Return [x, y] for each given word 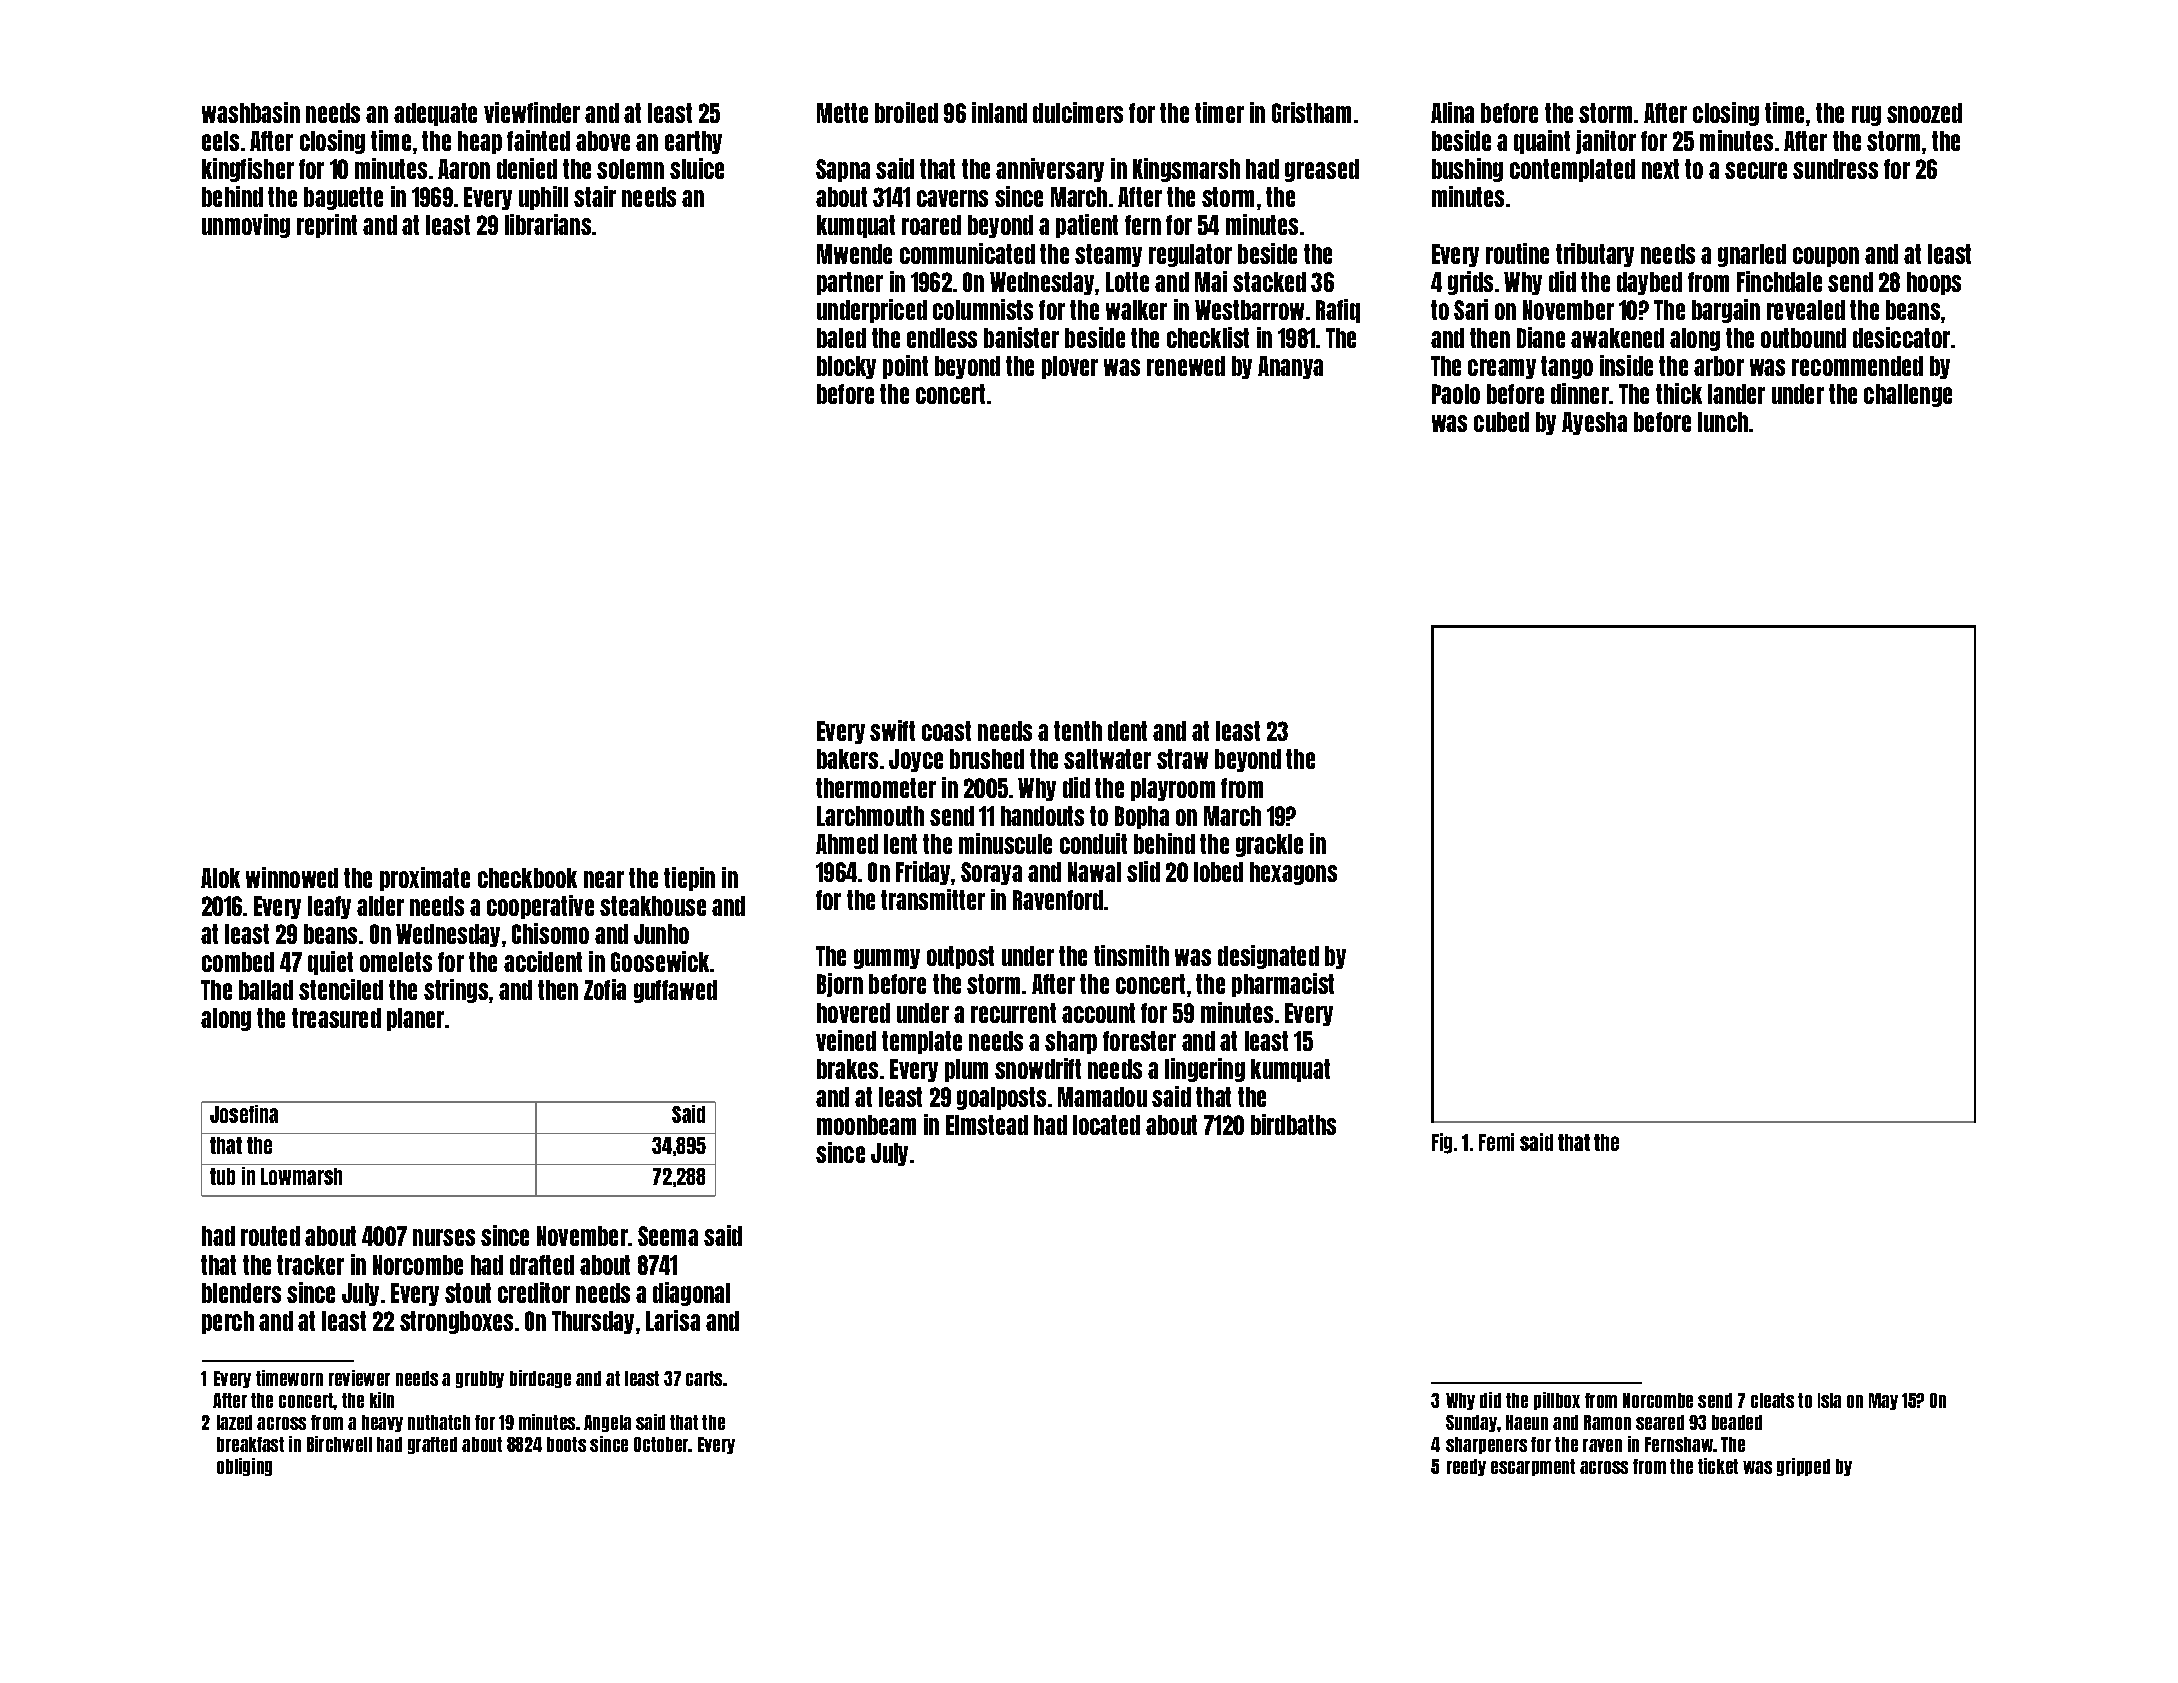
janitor [1606, 142]
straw [1182, 759]
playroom [1173, 789]
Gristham [1311, 112]
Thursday [593, 1322]
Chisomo [550, 933]
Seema [668, 1236]
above [603, 141]
